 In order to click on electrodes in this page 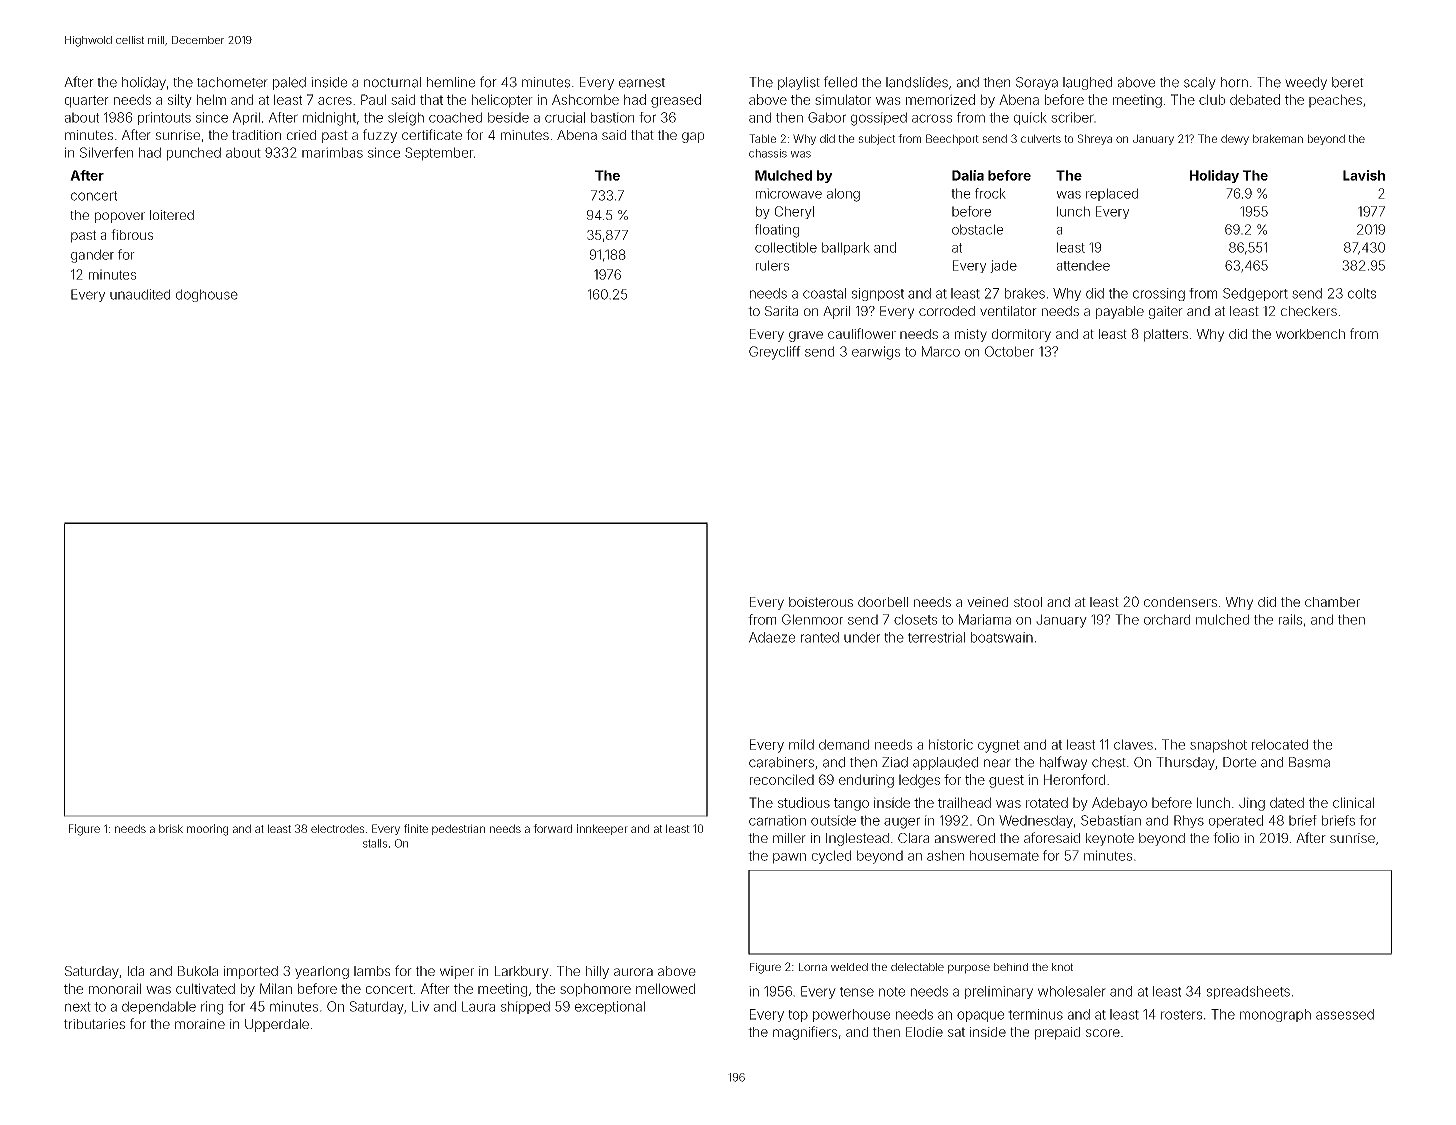, I will do `click(337, 828)`.
